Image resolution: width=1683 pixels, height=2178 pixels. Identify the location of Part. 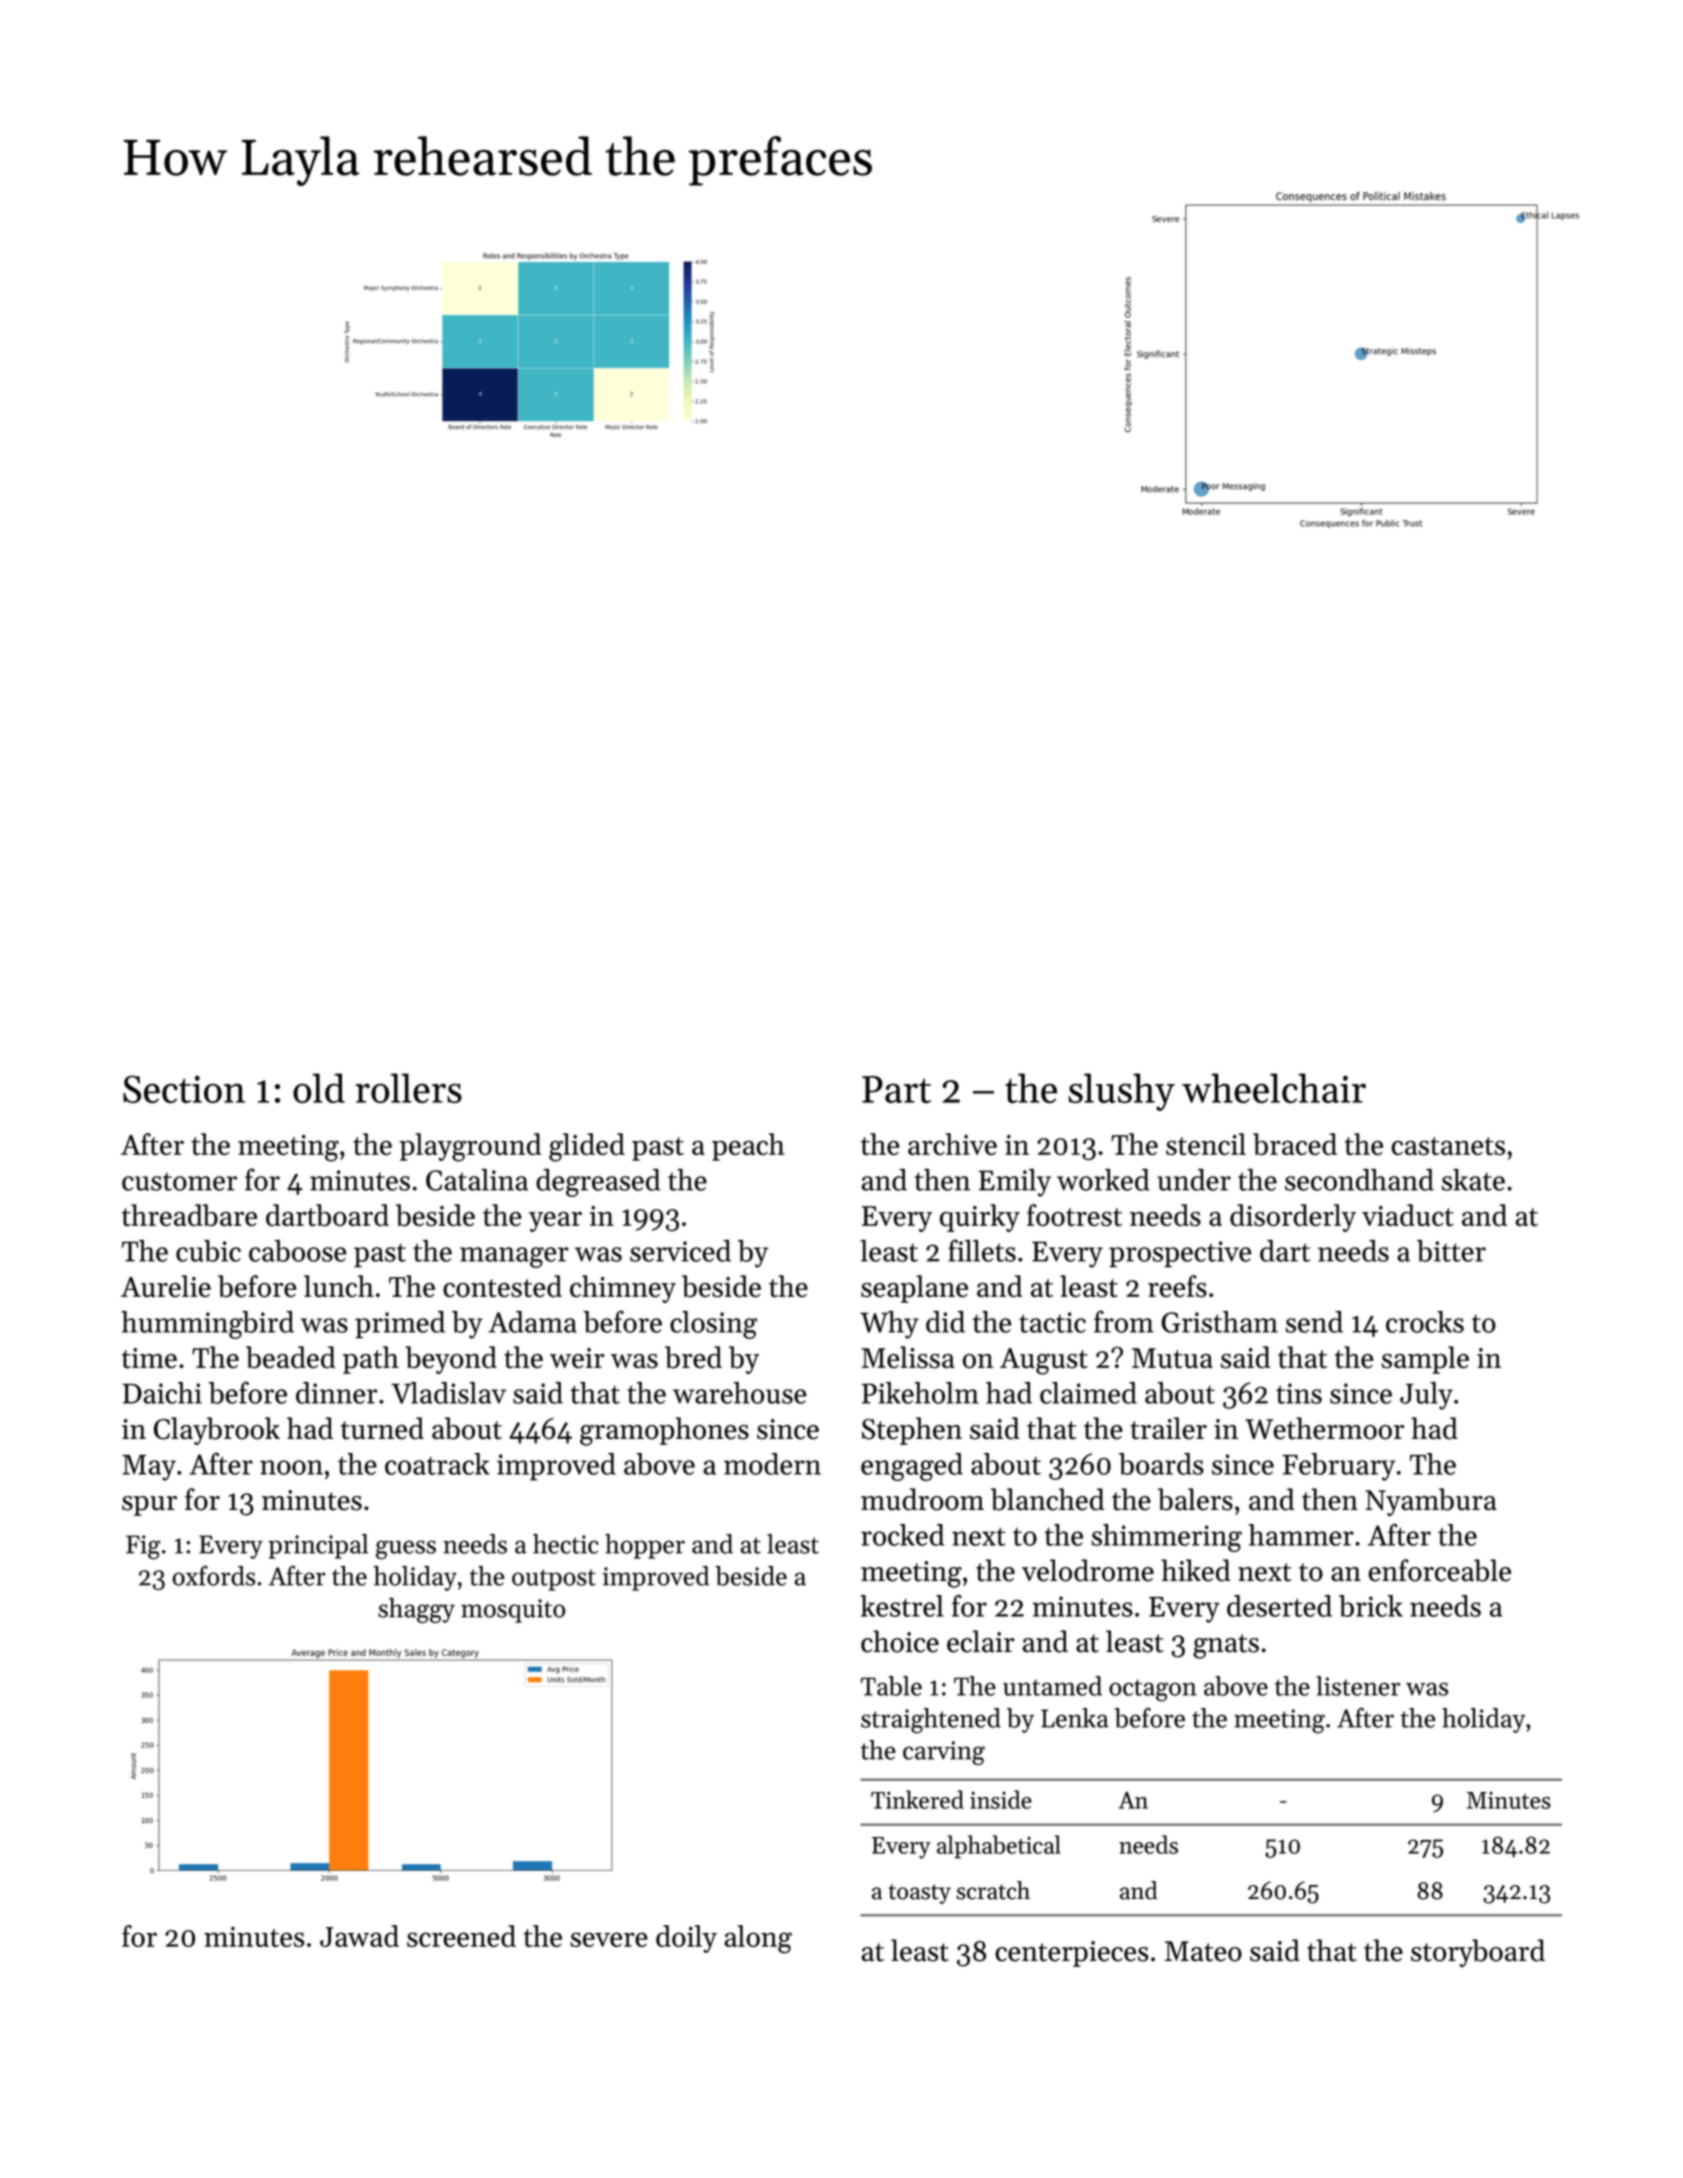
(896, 1089).
